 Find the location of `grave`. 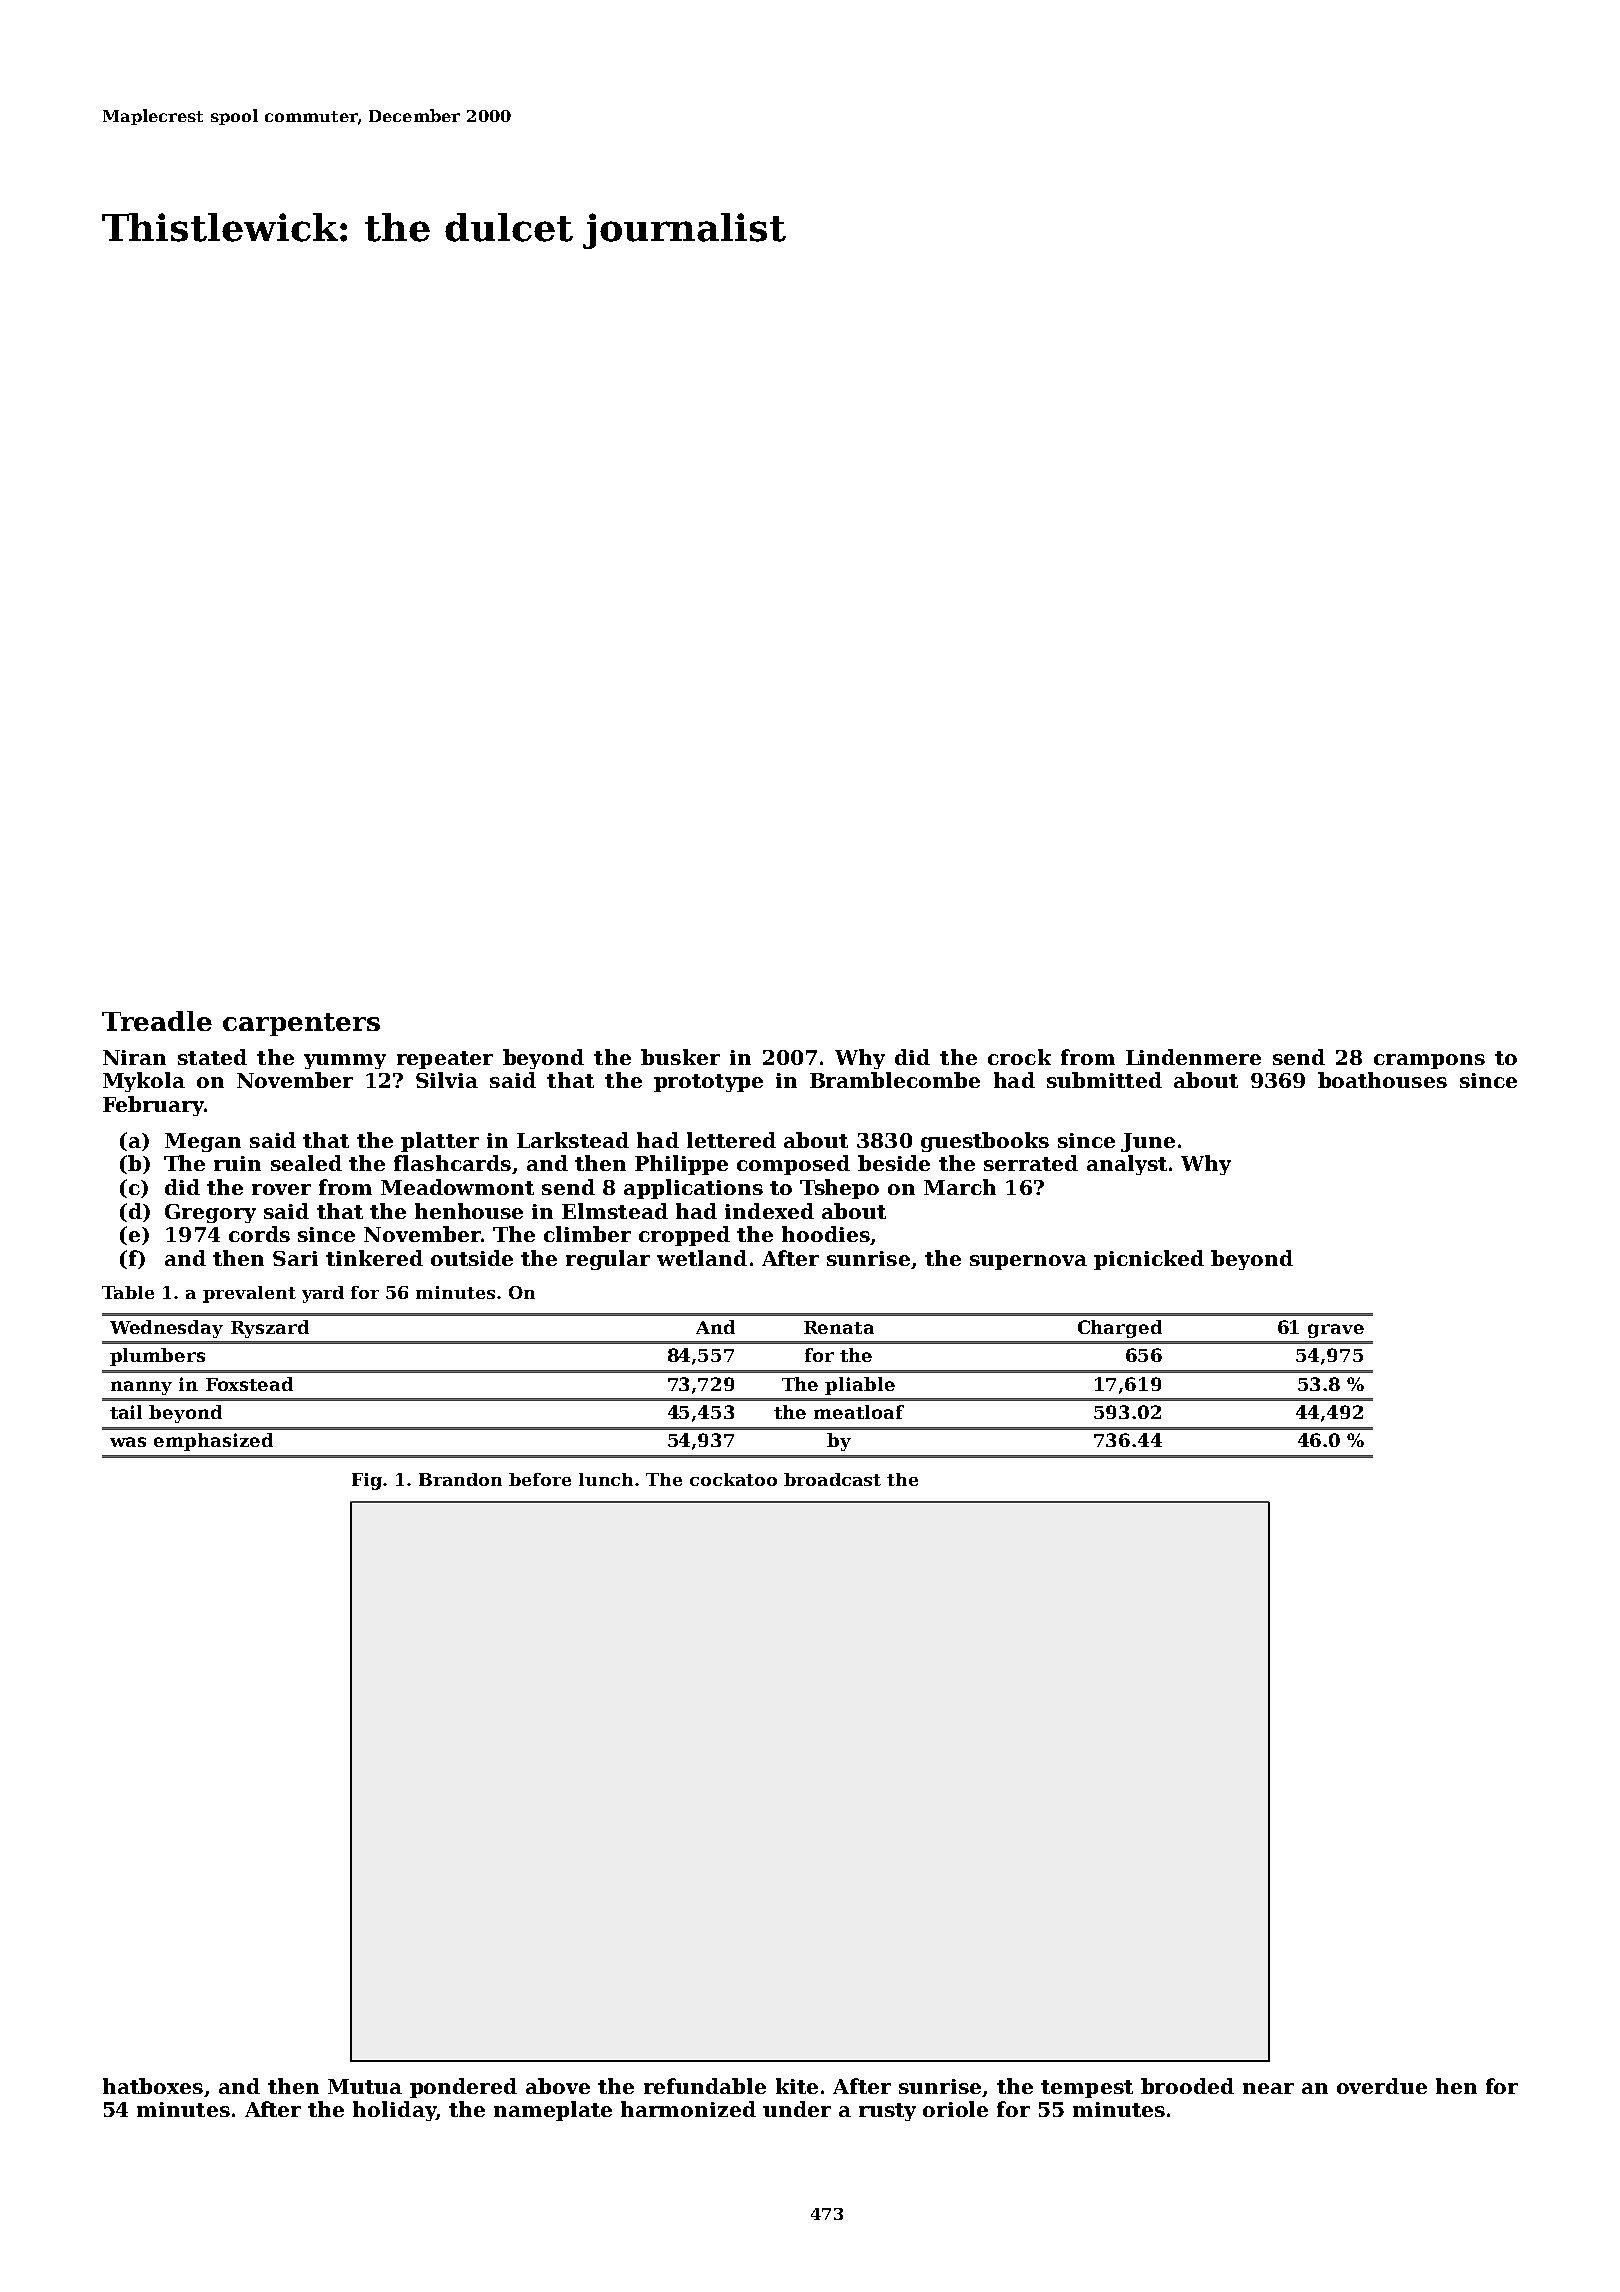

grave is located at coordinates (1336, 1331).
